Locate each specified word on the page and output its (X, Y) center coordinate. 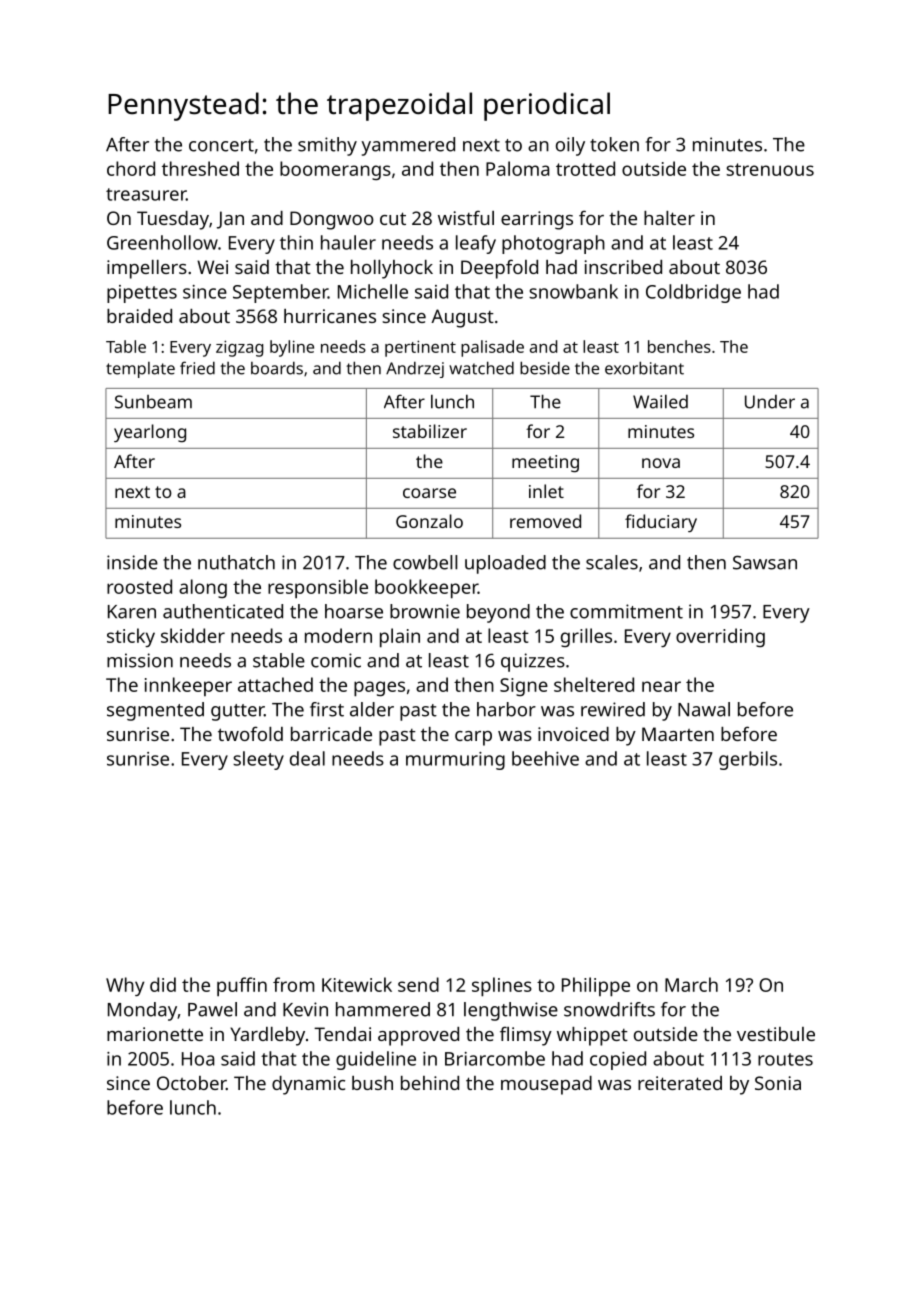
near (661, 686)
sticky (131, 637)
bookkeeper (426, 589)
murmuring (455, 761)
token (614, 144)
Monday (142, 1011)
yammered (408, 146)
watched (481, 368)
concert (221, 145)
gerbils (748, 760)
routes (785, 1059)
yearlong (150, 433)
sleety (258, 760)
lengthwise (511, 1011)
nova (661, 463)
